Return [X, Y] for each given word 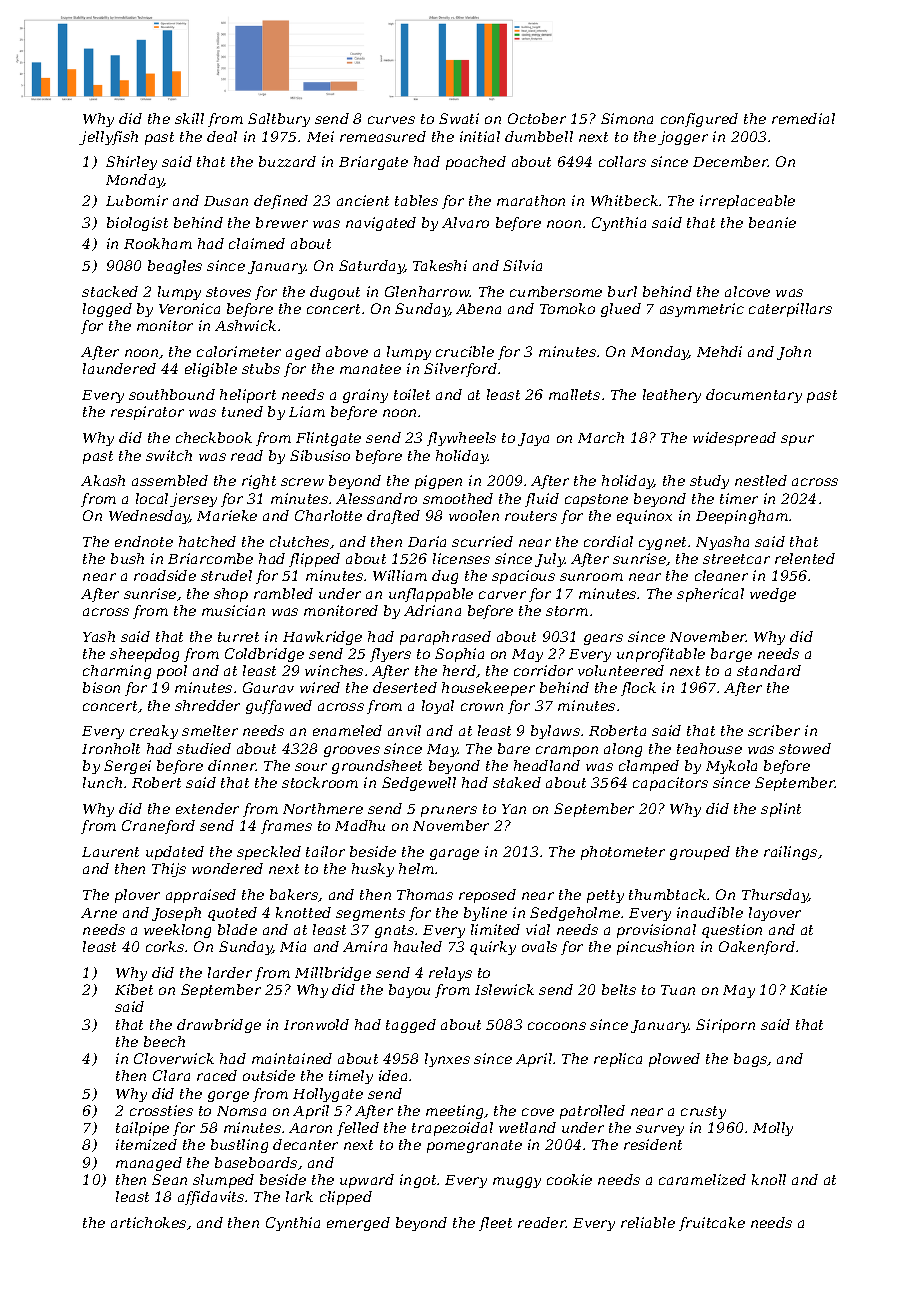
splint [781, 810]
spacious [523, 577]
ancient [363, 200]
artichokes [148, 1222]
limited [495, 929]
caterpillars [790, 310]
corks [165, 946]
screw [302, 482]
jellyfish [108, 138]
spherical [710, 595]
